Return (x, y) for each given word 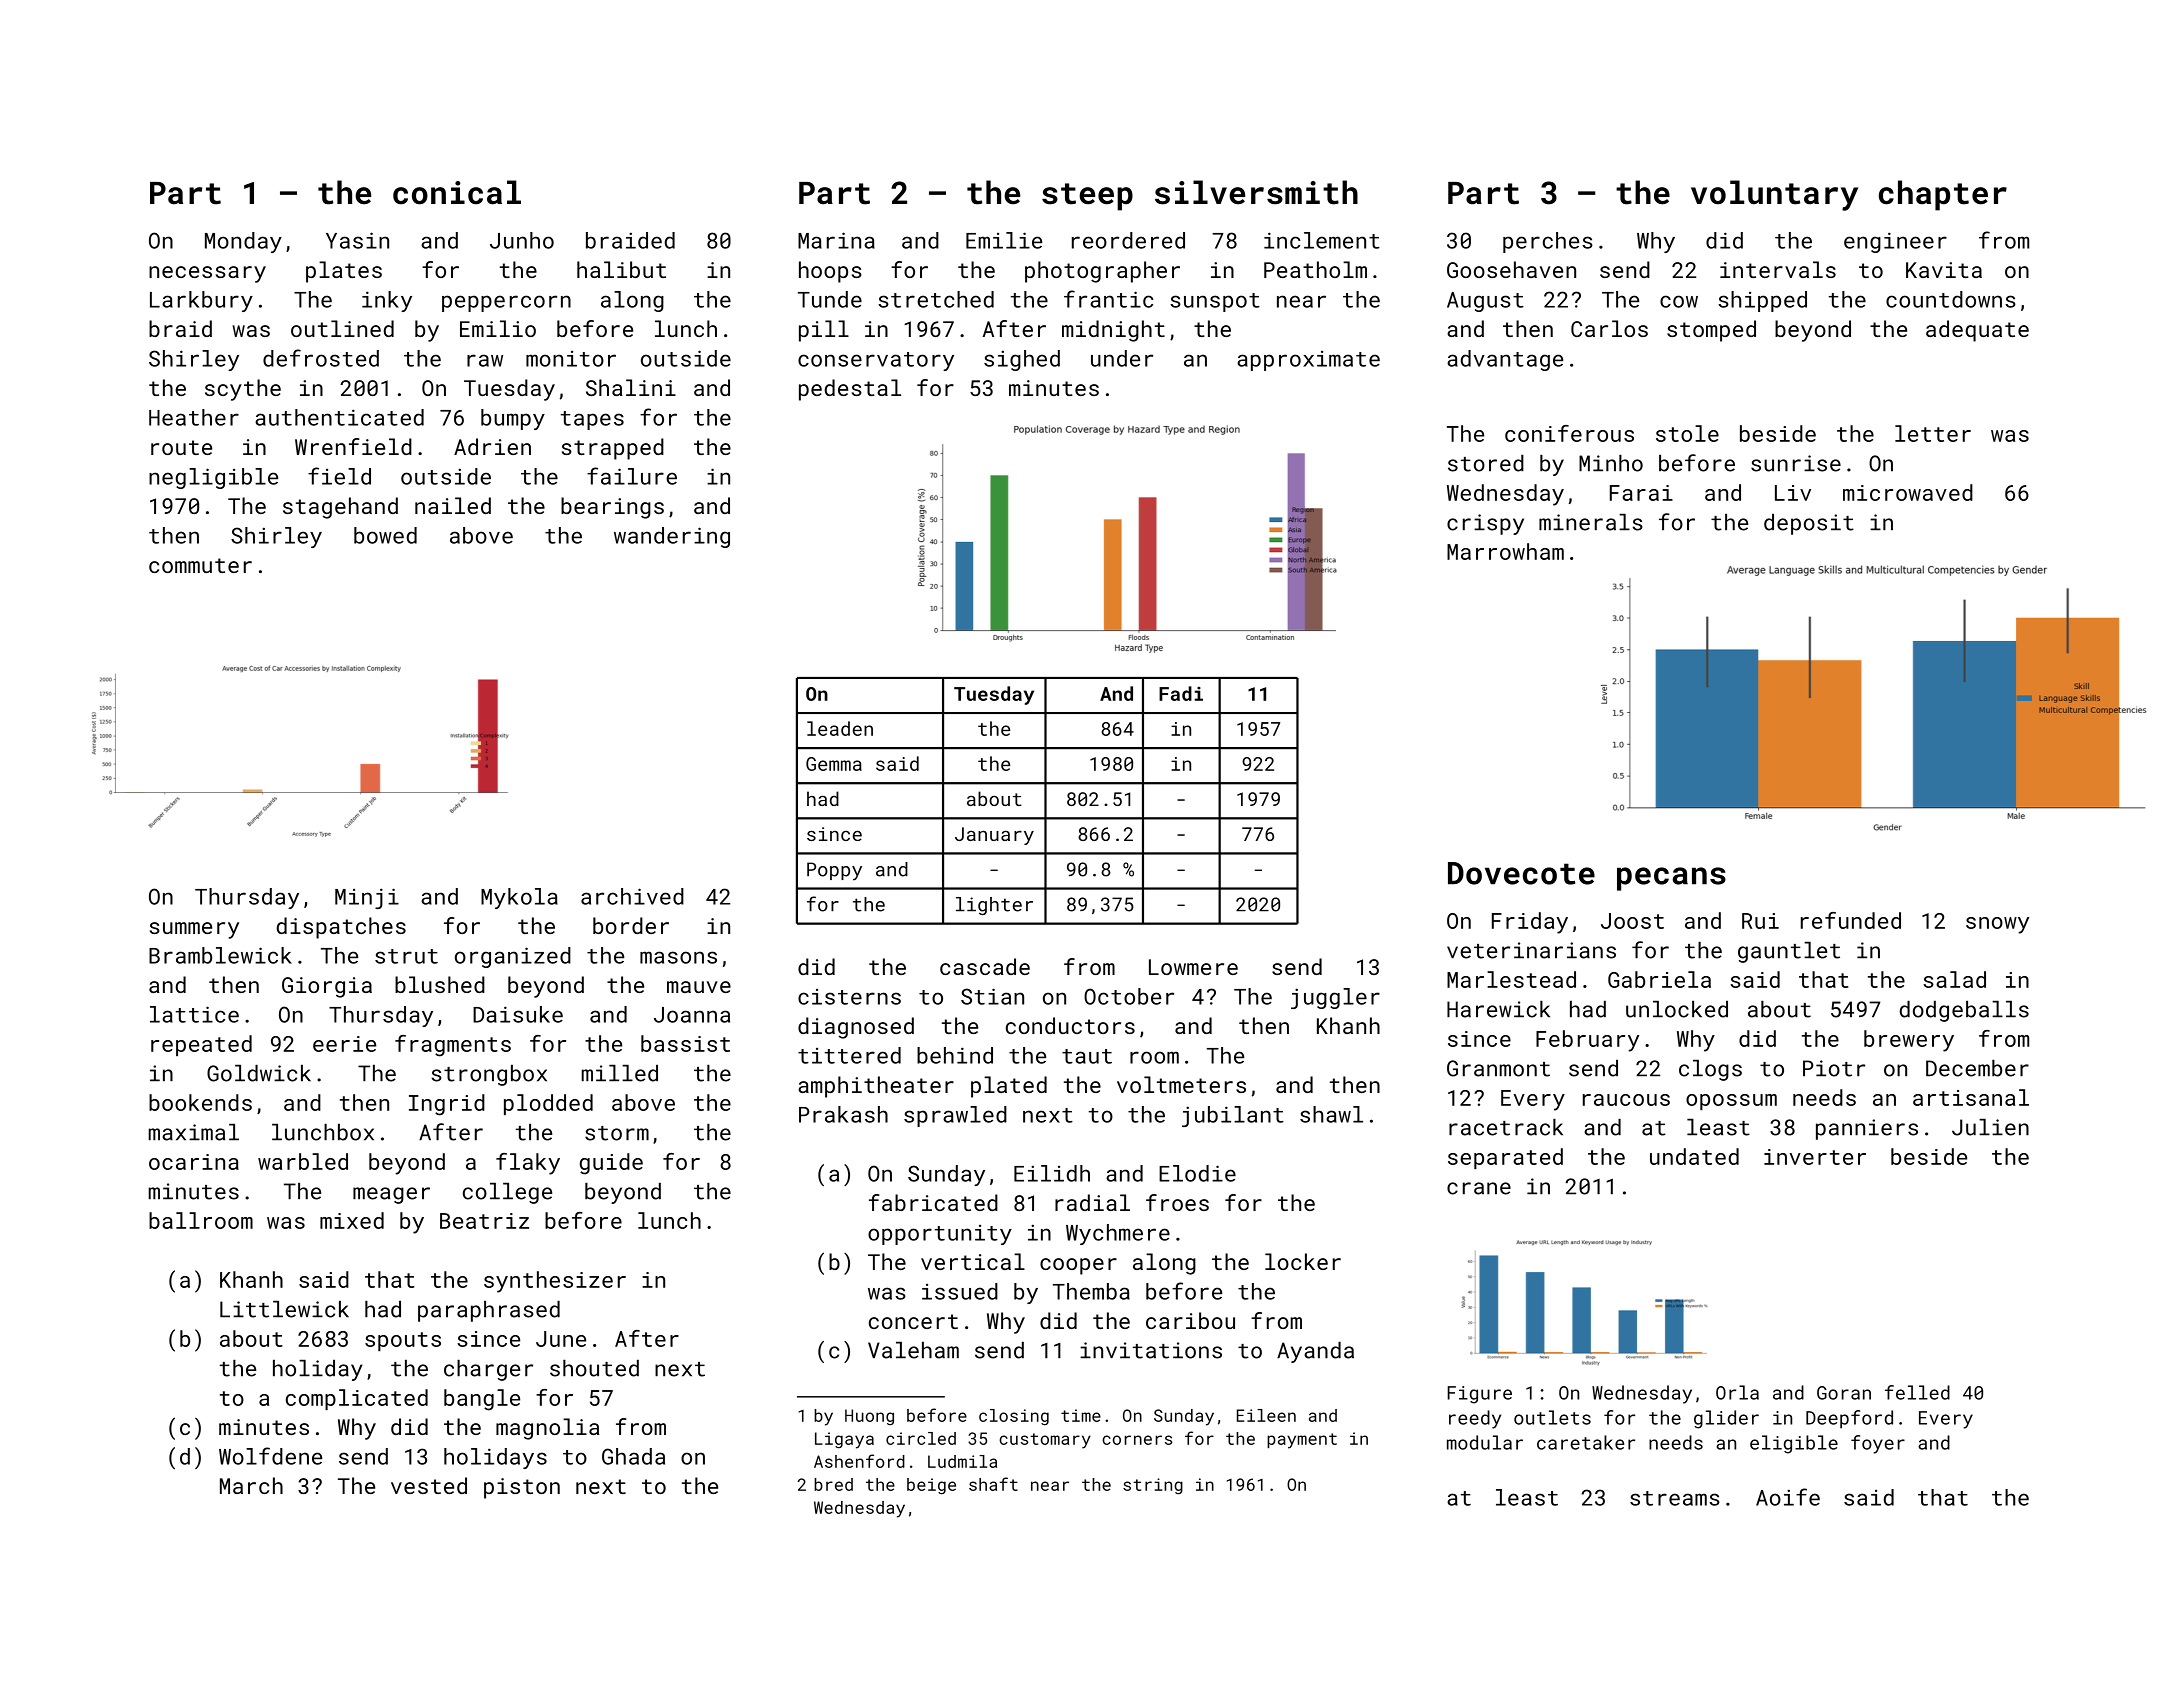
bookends (200, 1102)
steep (1087, 197)
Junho (522, 240)
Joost (1632, 921)
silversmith (1256, 192)
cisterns (849, 997)
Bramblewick (220, 955)
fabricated (933, 1202)
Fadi (1181, 693)
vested (429, 1485)
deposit (1809, 524)
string (1153, 1486)
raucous (1626, 1100)
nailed (453, 505)
